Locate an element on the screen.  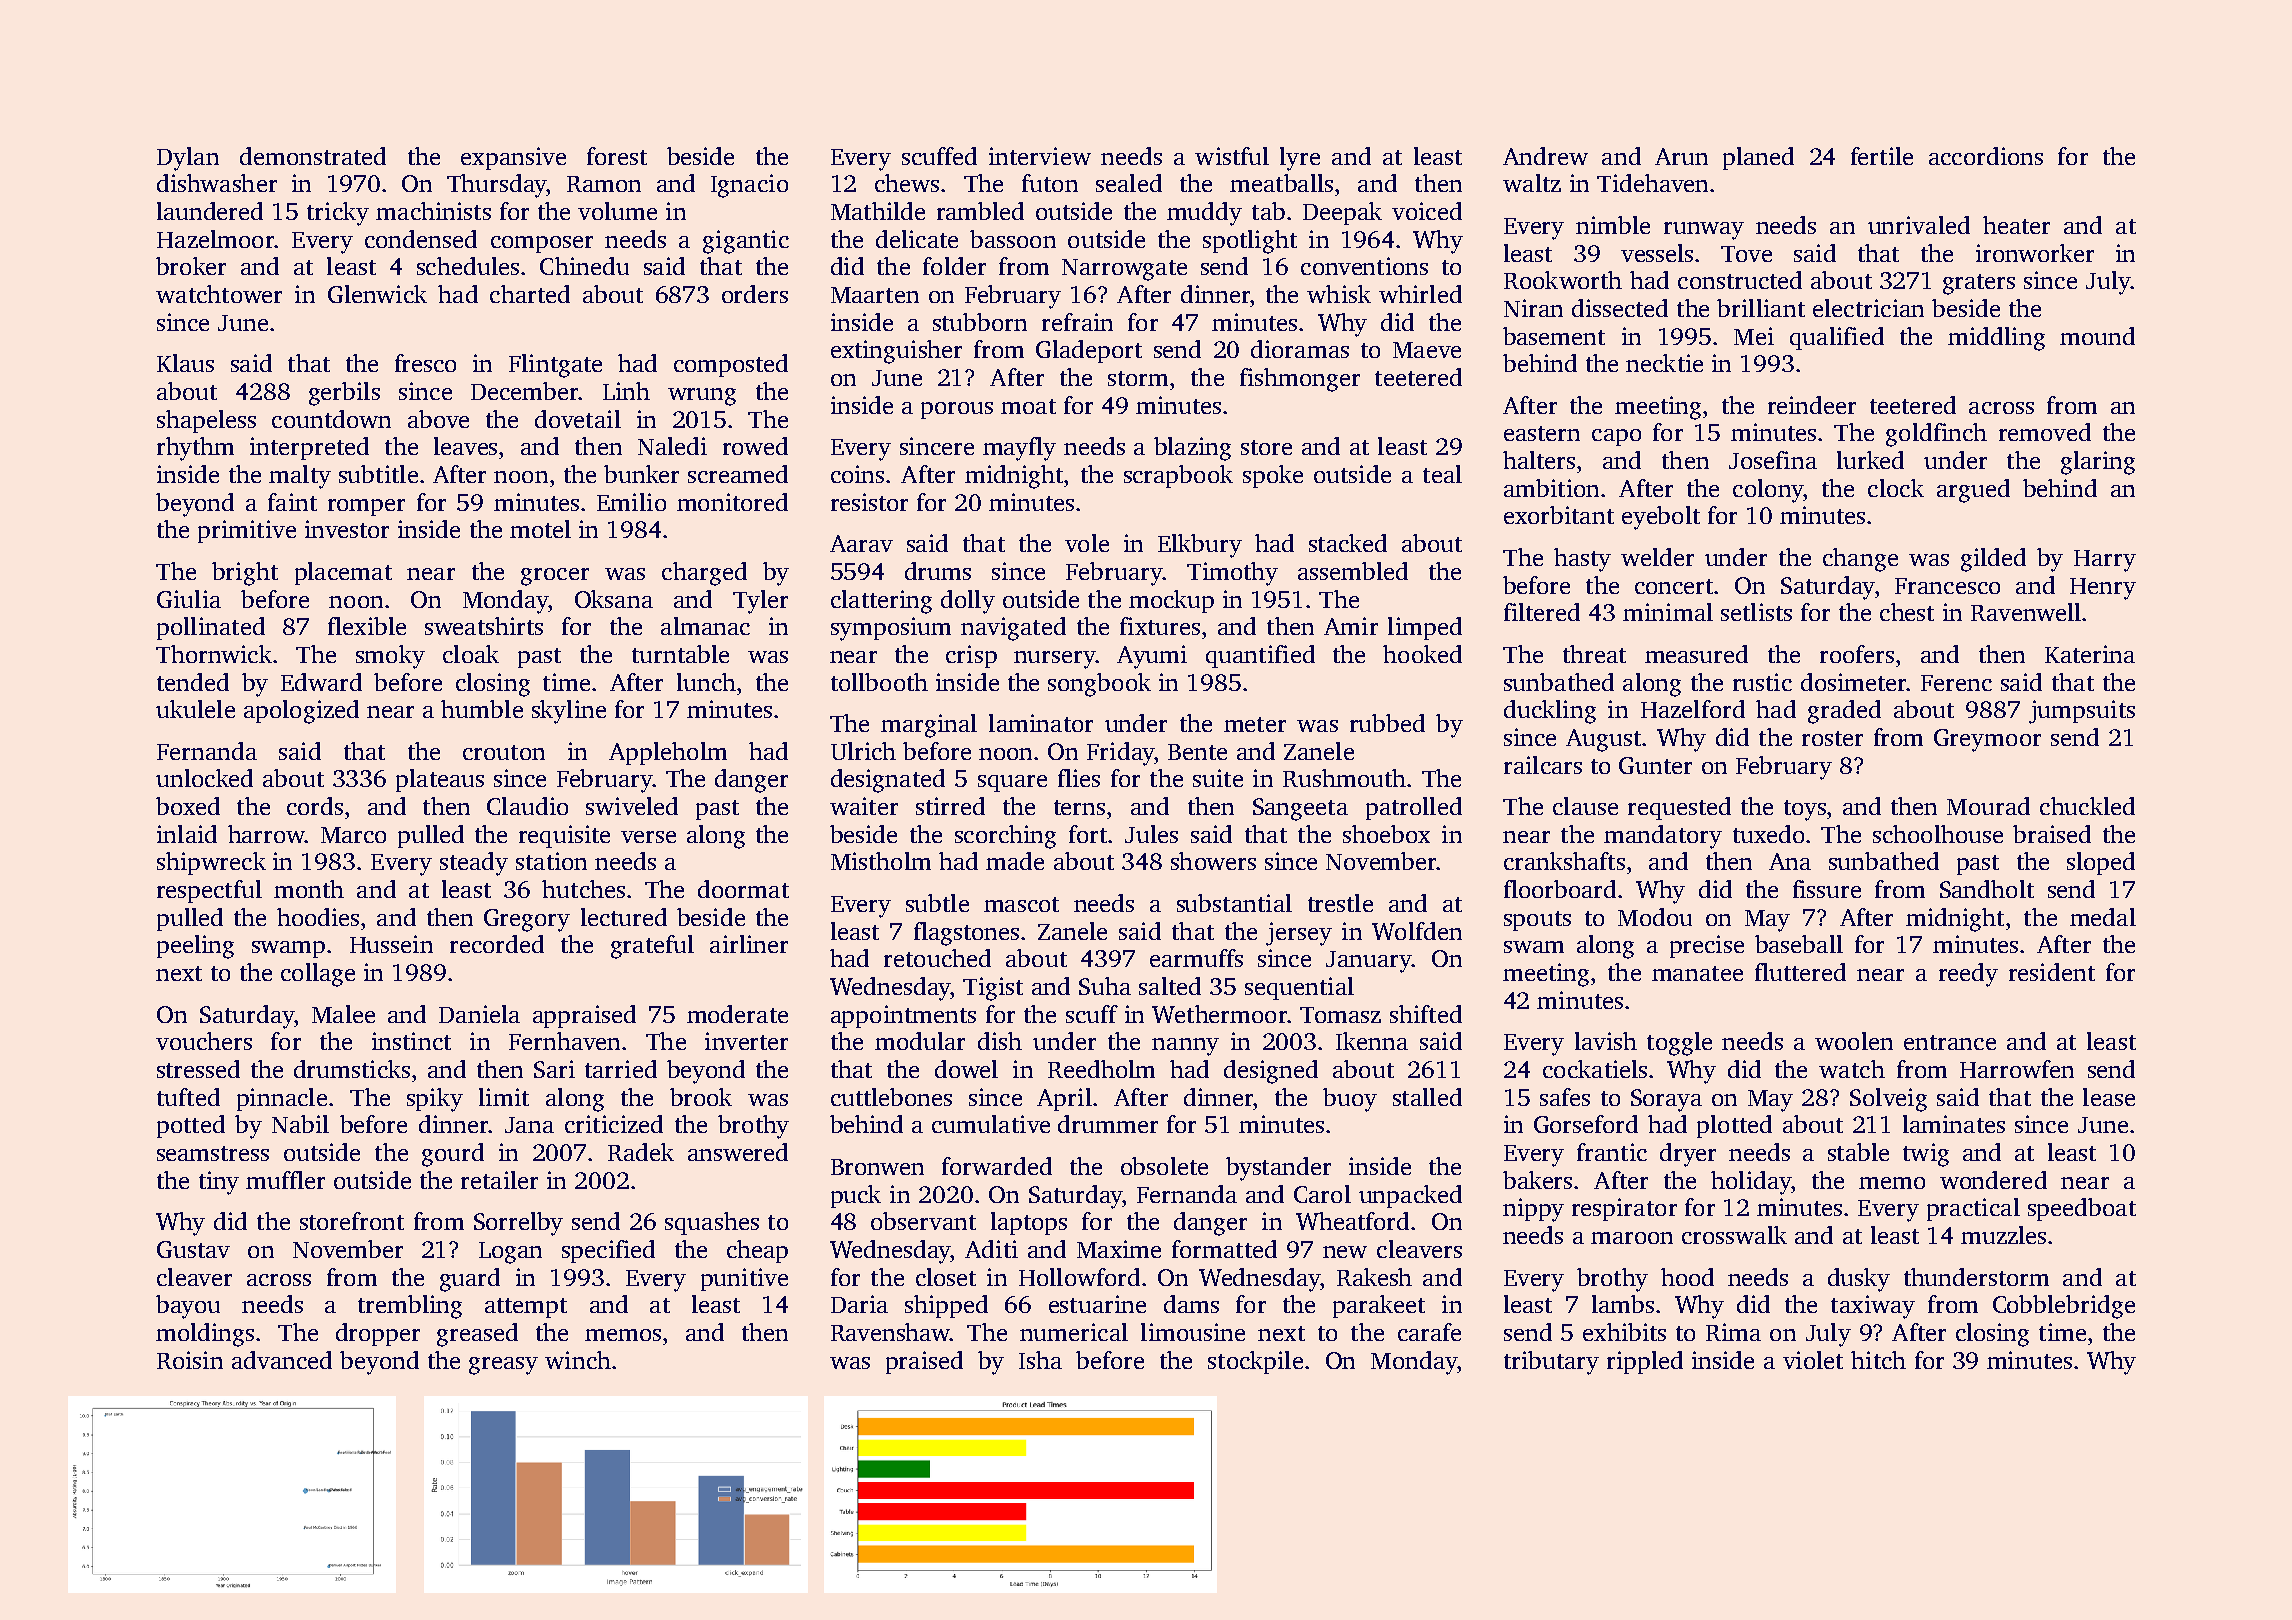
advanced is located at coordinates (282, 1360).
